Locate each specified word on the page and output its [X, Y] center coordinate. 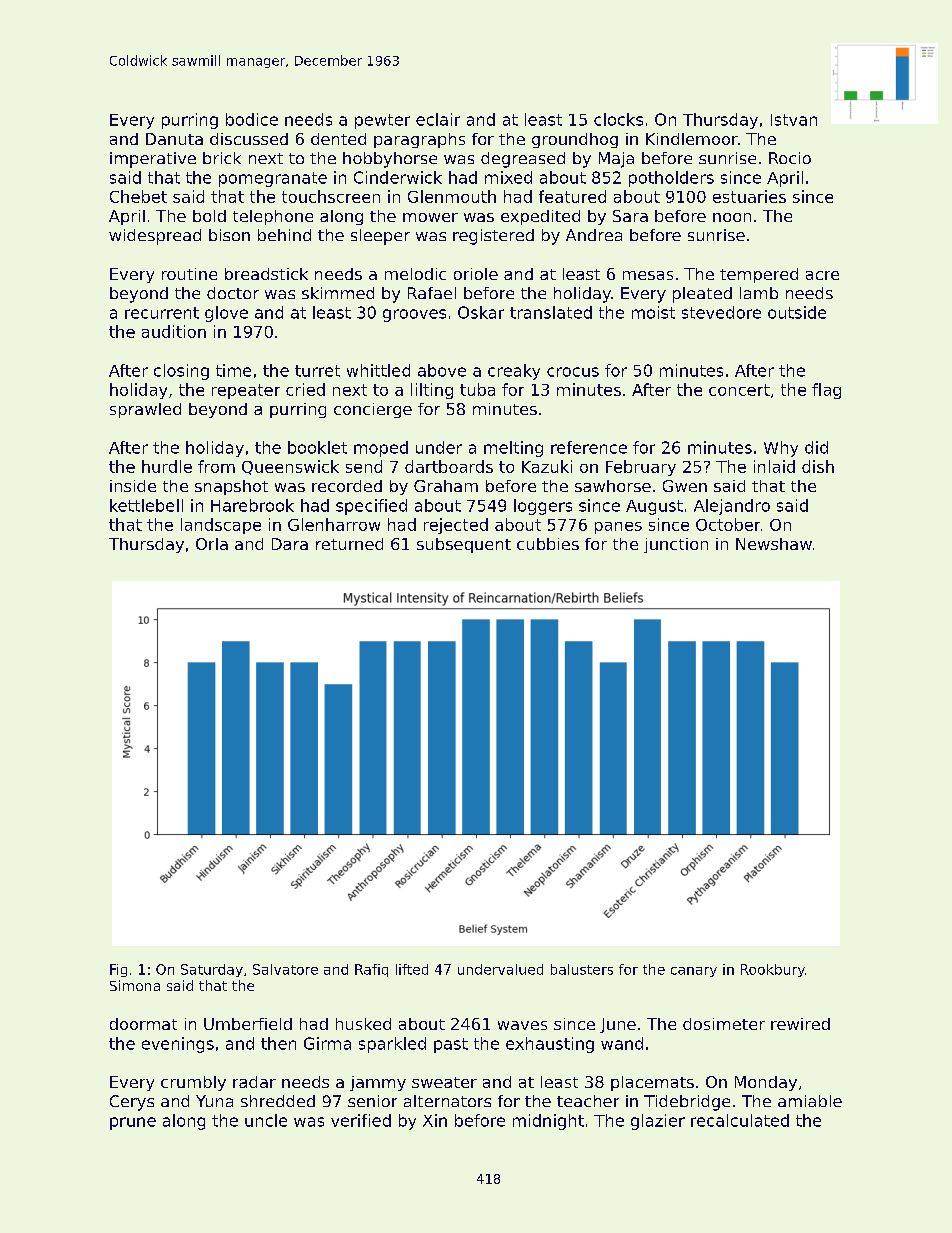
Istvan [794, 120]
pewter [382, 121]
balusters [582, 969]
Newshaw [774, 544]
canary [694, 972]
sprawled [145, 410]
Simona [135, 985]
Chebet [138, 196]
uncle [266, 1120]
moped [381, 449]
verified [361, 1120]
